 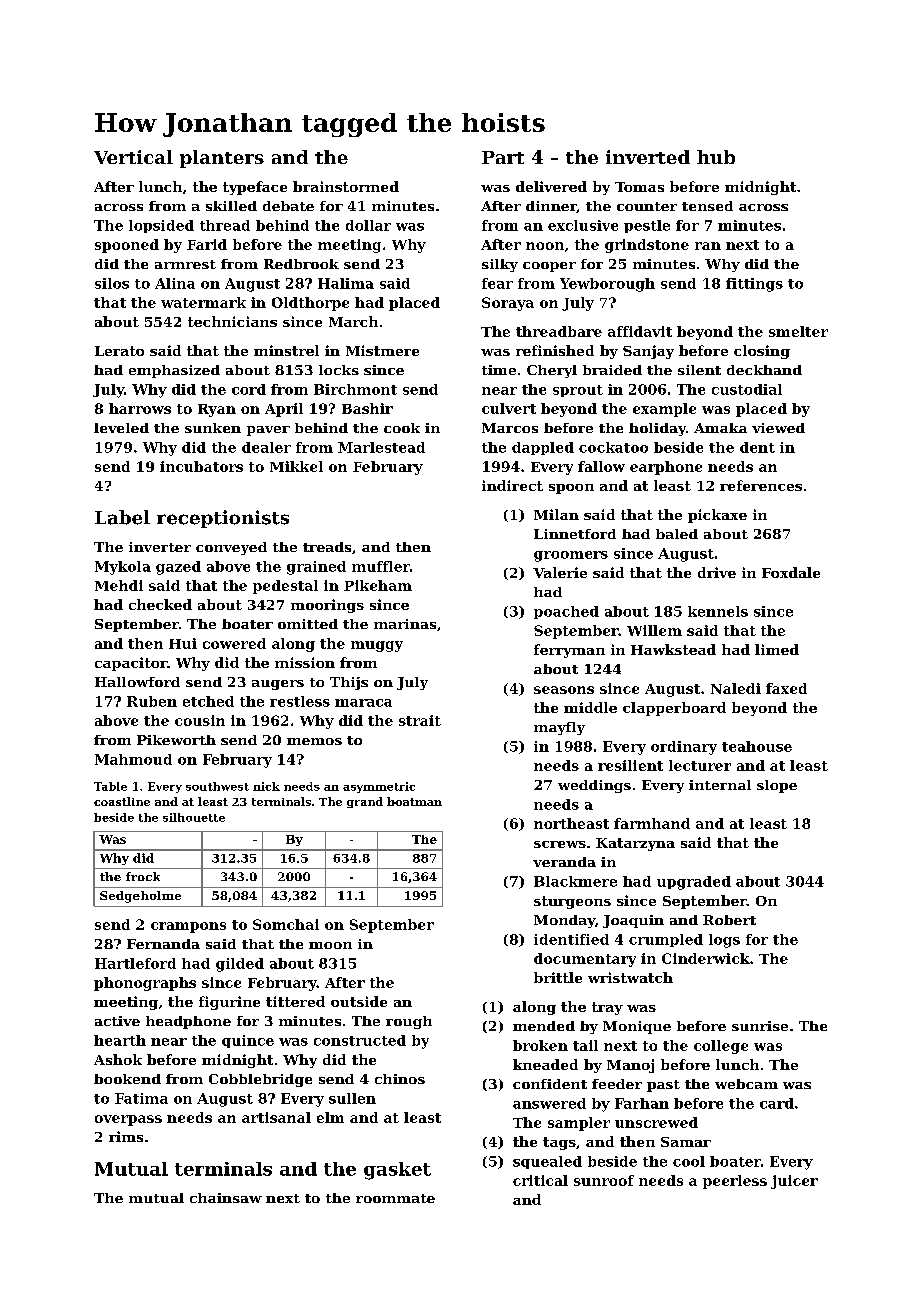 What do you see at coordinates (133, 157) in the page?
I see `Vertical` at bounding box center [133, 157].
